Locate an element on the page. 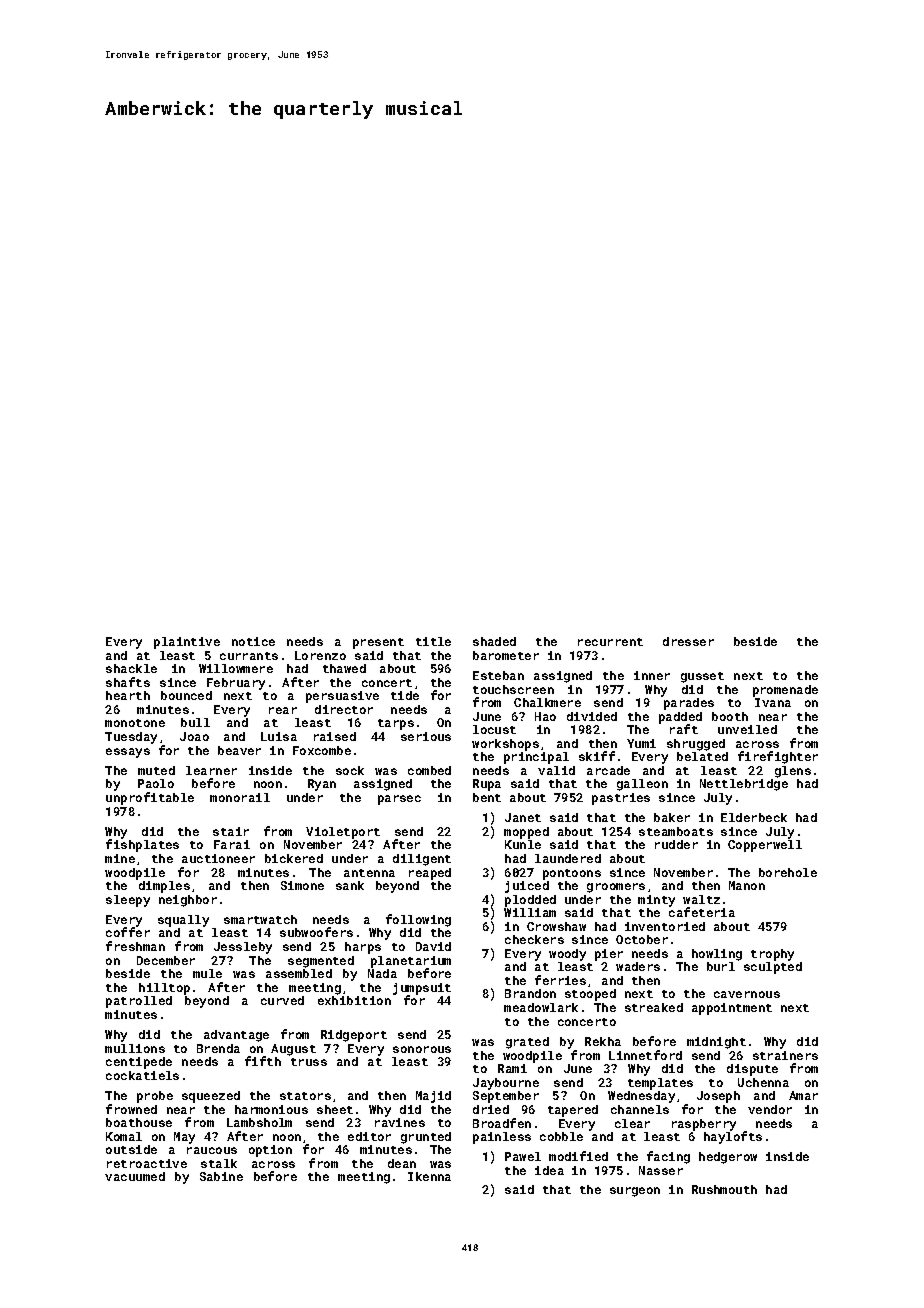  strainers is located at coordinates (785, 1055).
